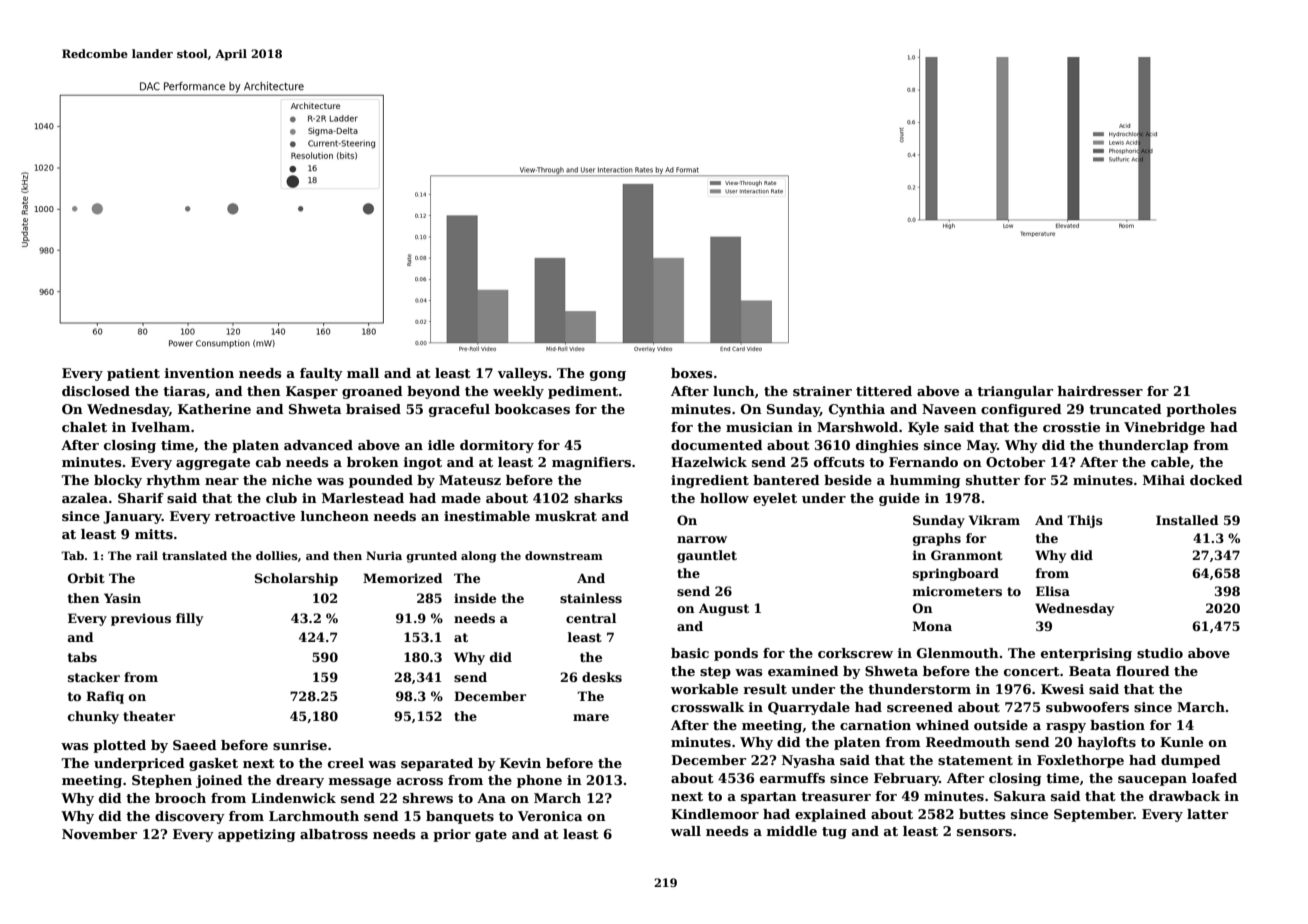  Describe the element at coordinates (591, 618) in the page. I see `central` at that location.
